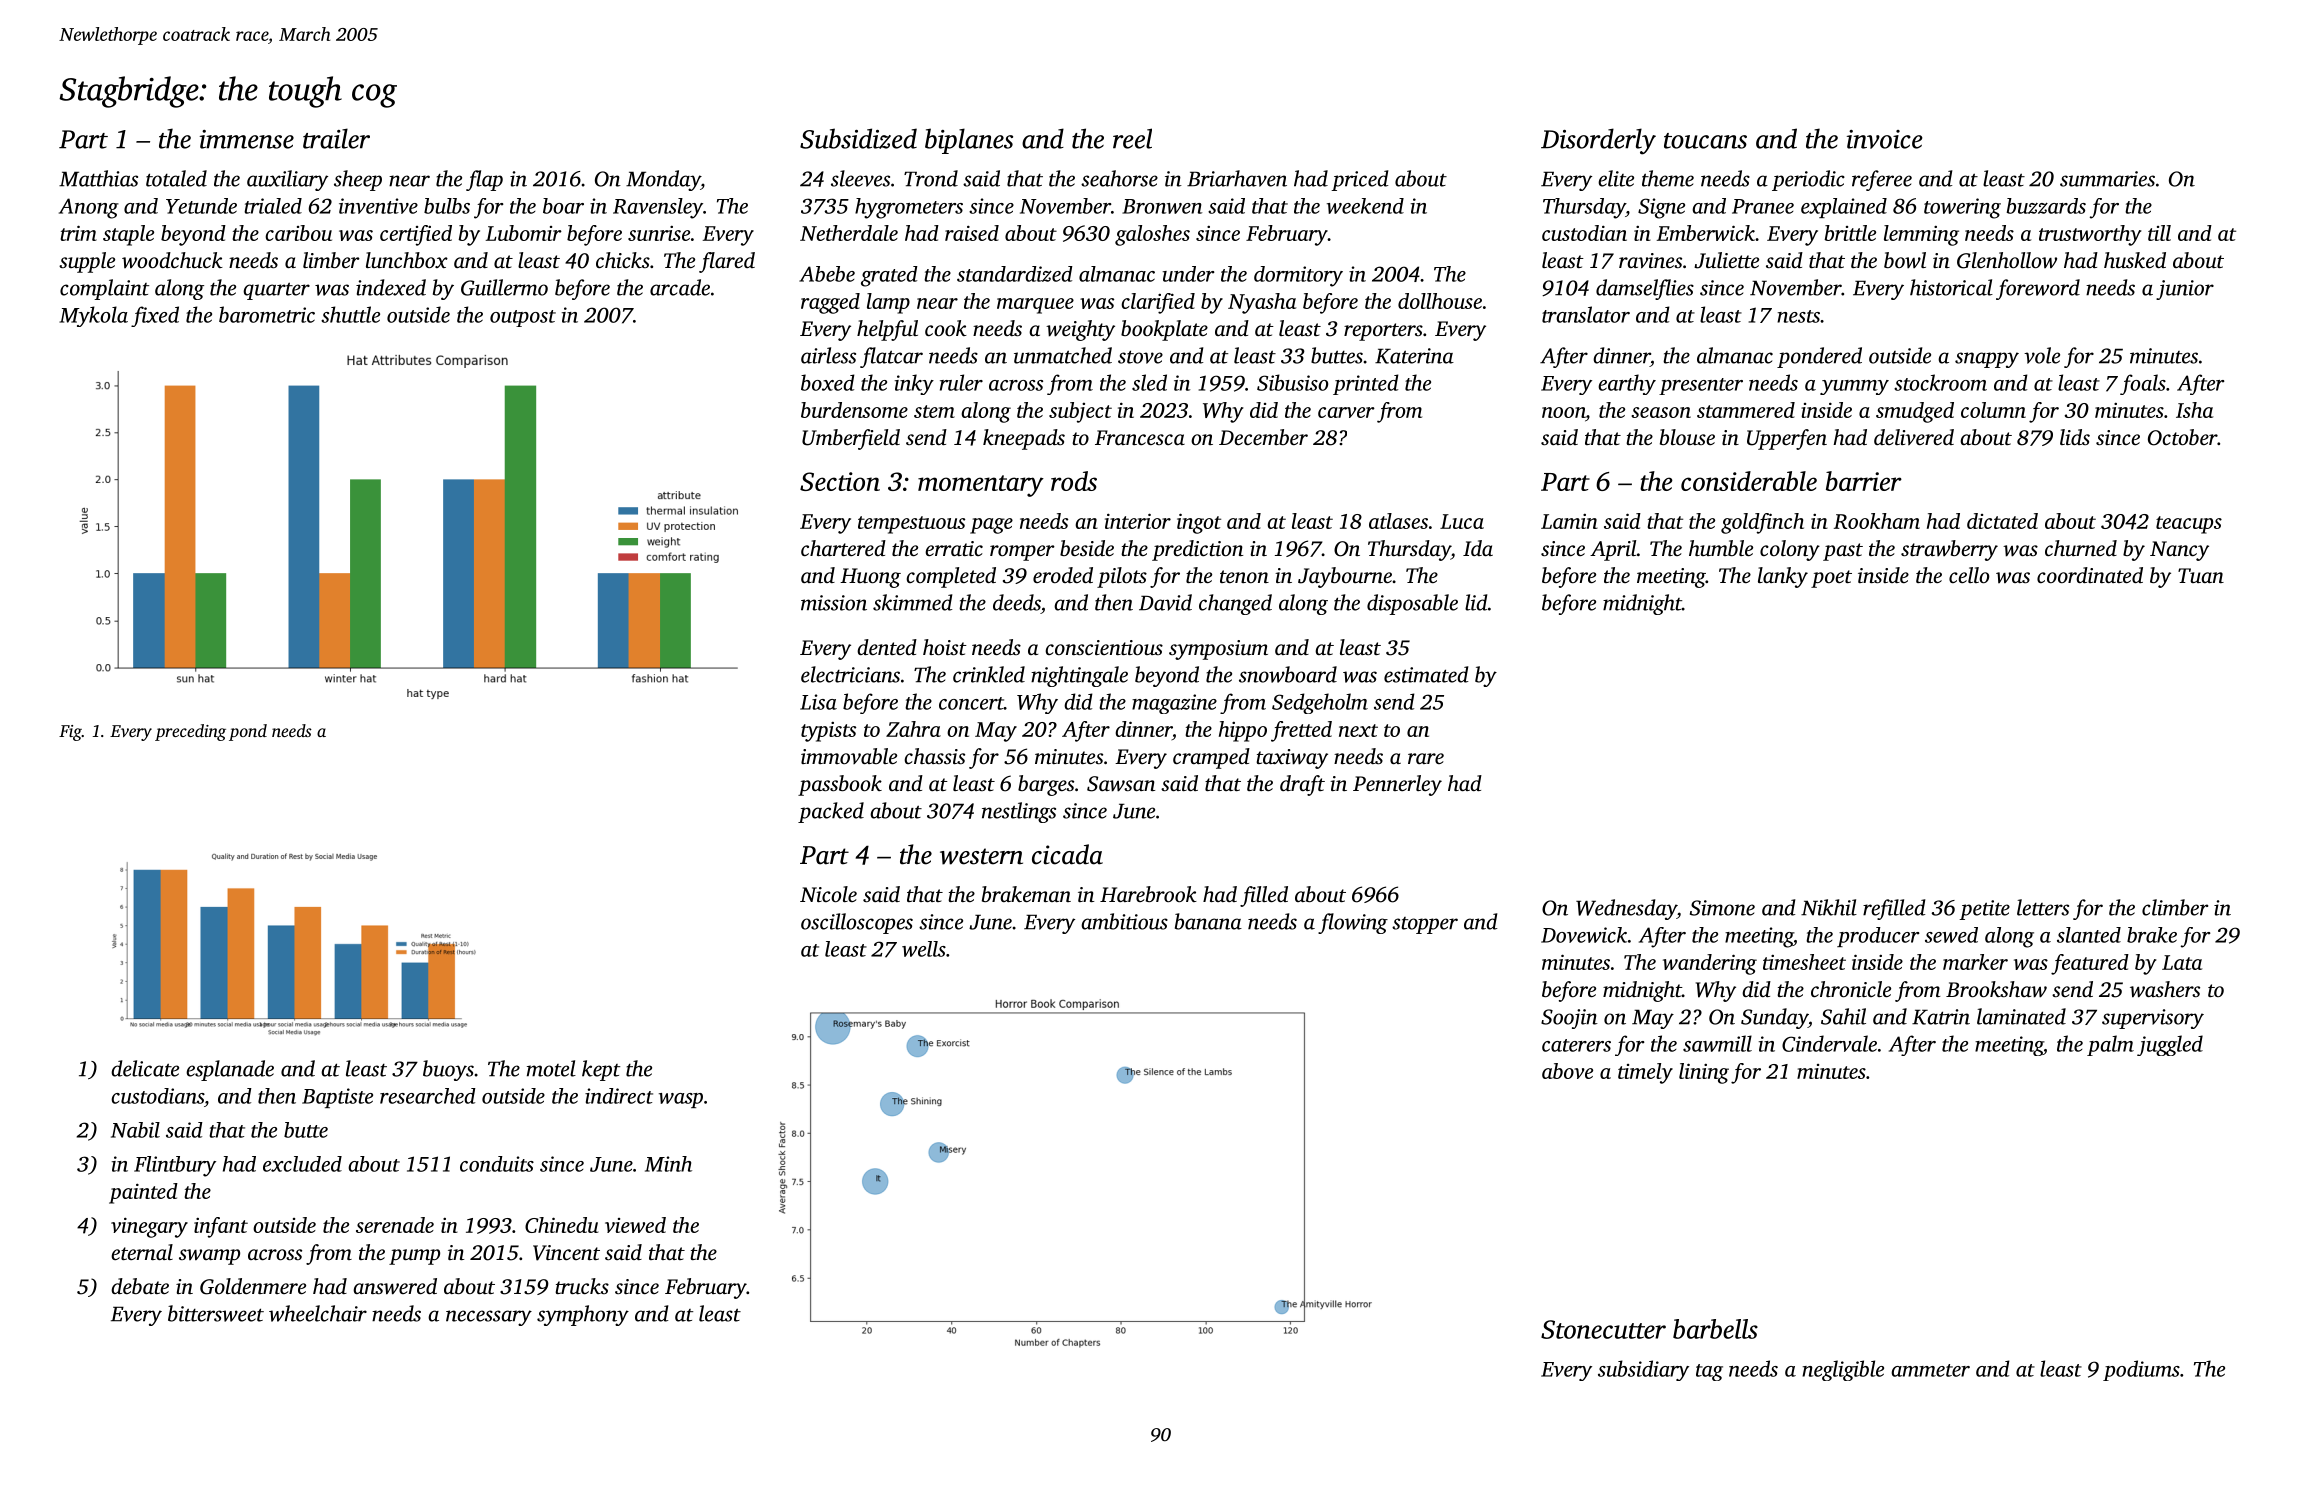 This document has height=1488, width=2300. What do you see at coordinates (668, 1164) in the document?
I see `Minh` at bounding box center [668, 1164].
